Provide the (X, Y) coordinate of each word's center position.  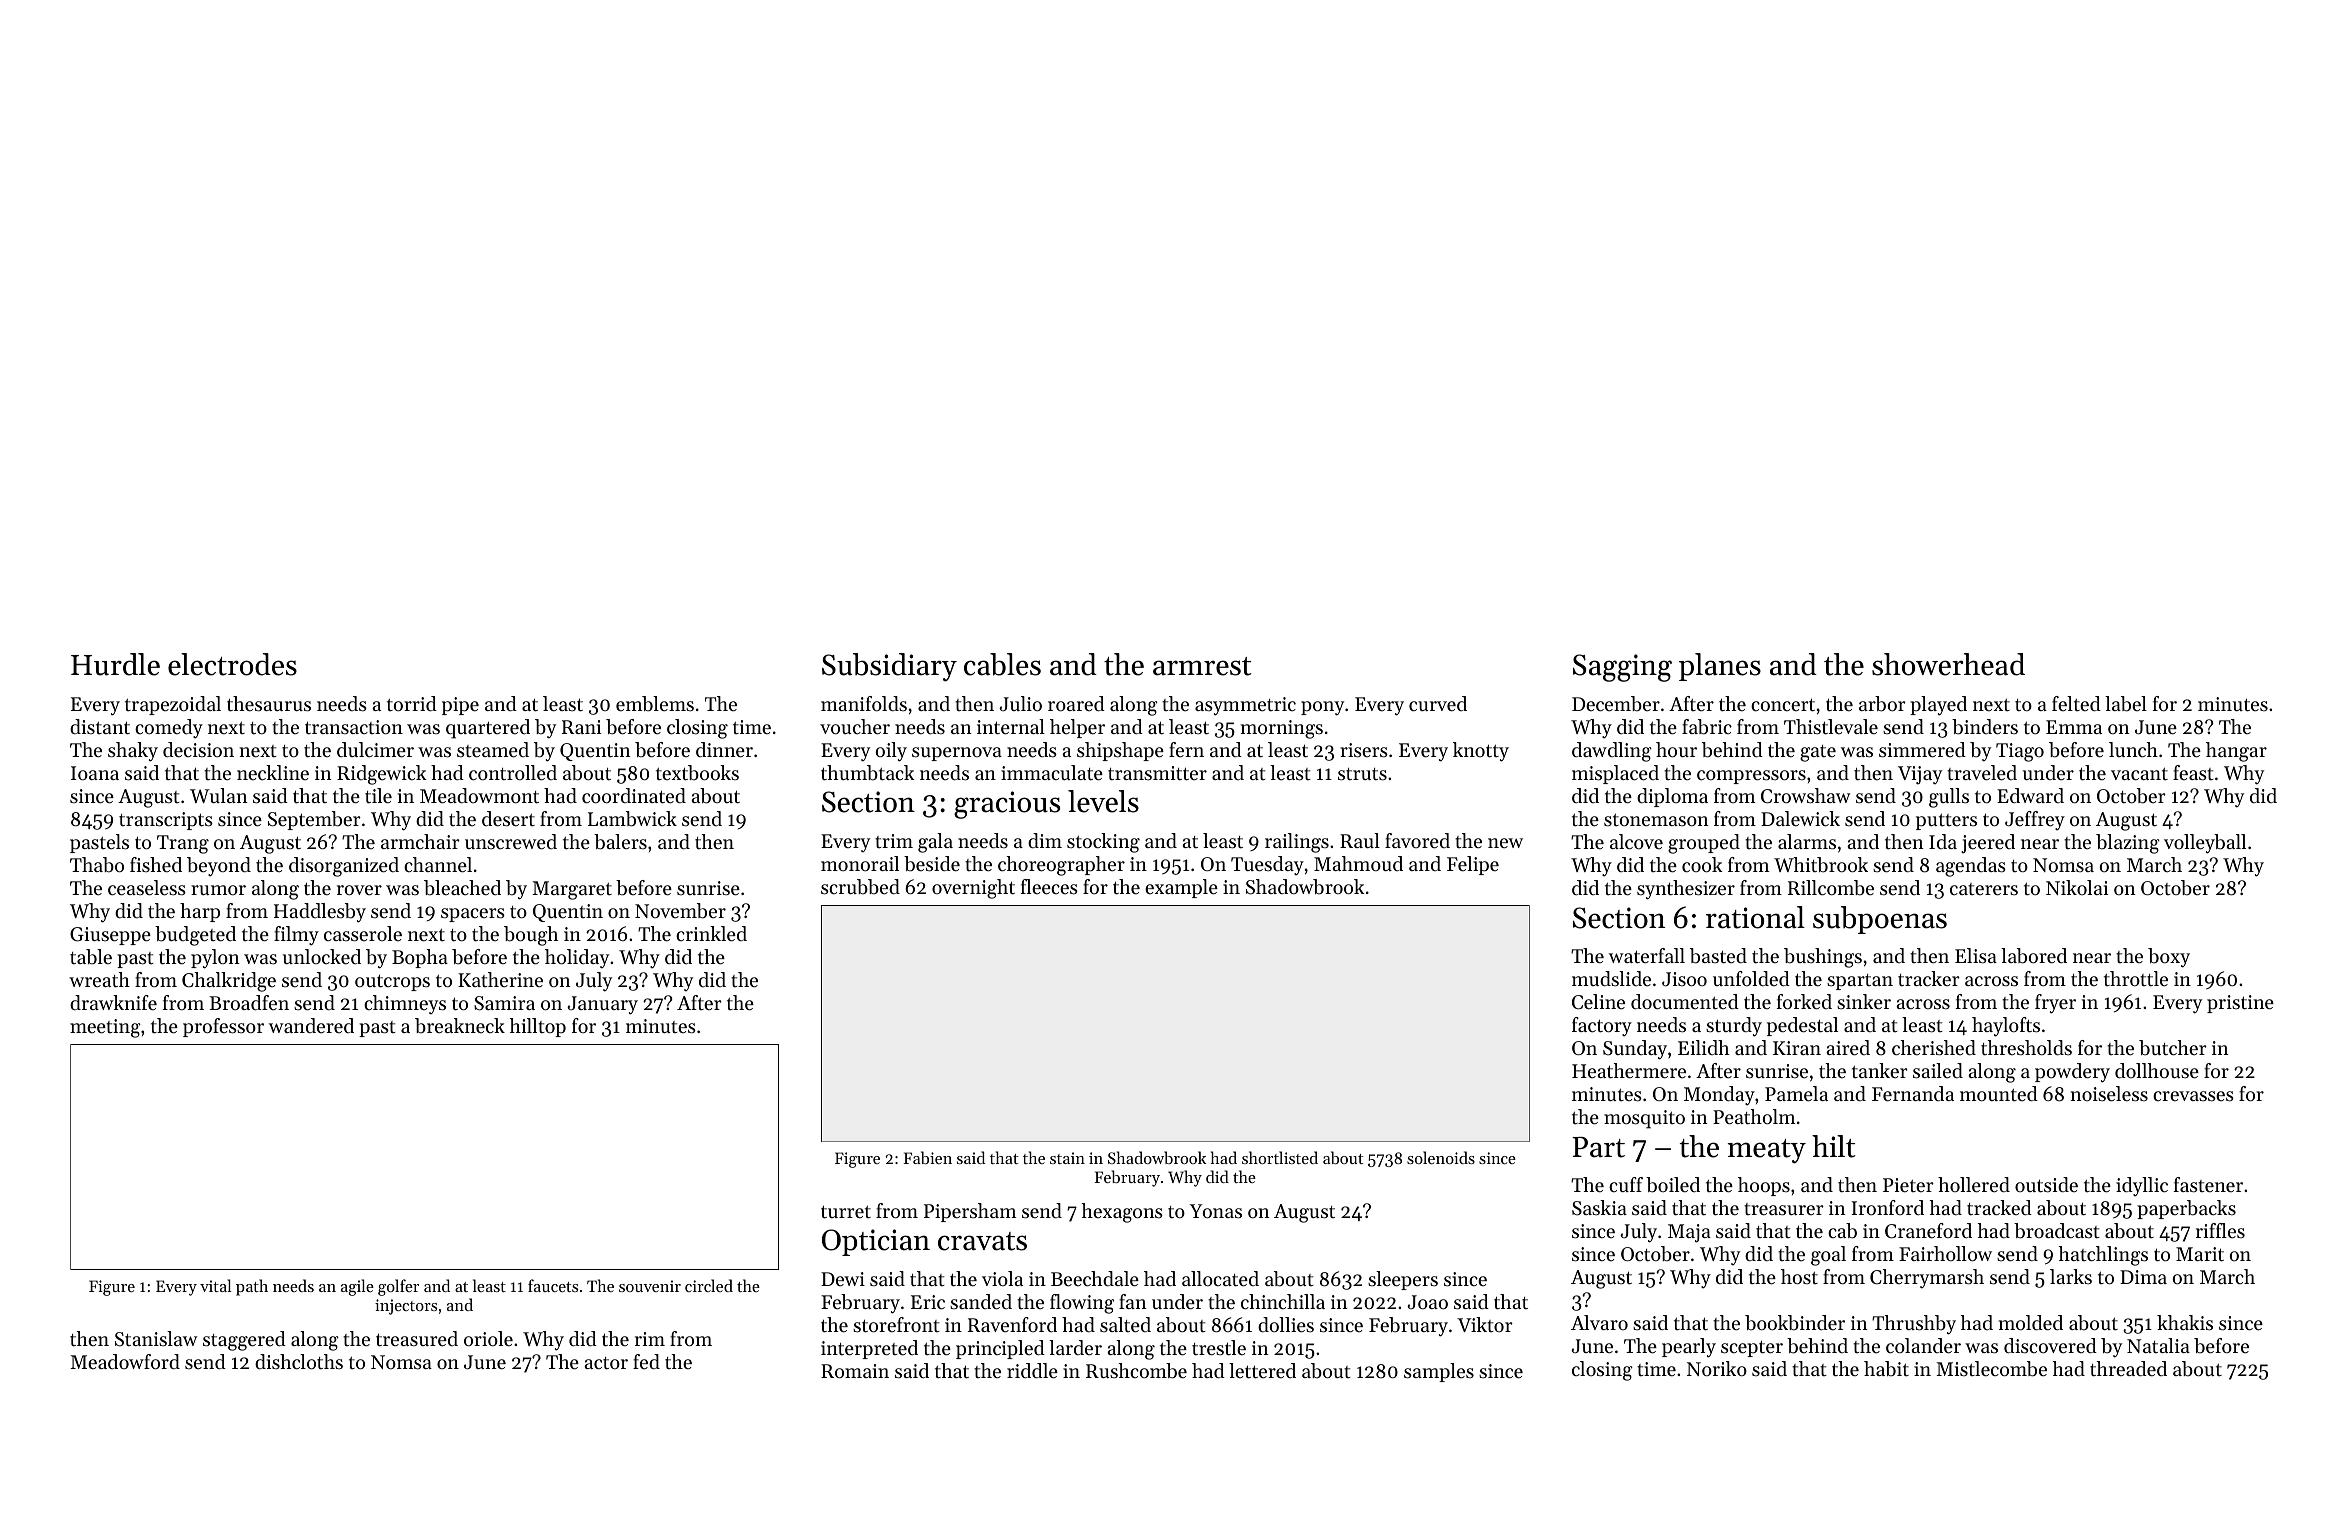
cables (1002, 664)
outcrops (392, 983)
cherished (1934, 1048)
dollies (1286, 1325)
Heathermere (1629, 1071)
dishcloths (299, 1362)
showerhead (1948, 664)
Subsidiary (889, 667)
